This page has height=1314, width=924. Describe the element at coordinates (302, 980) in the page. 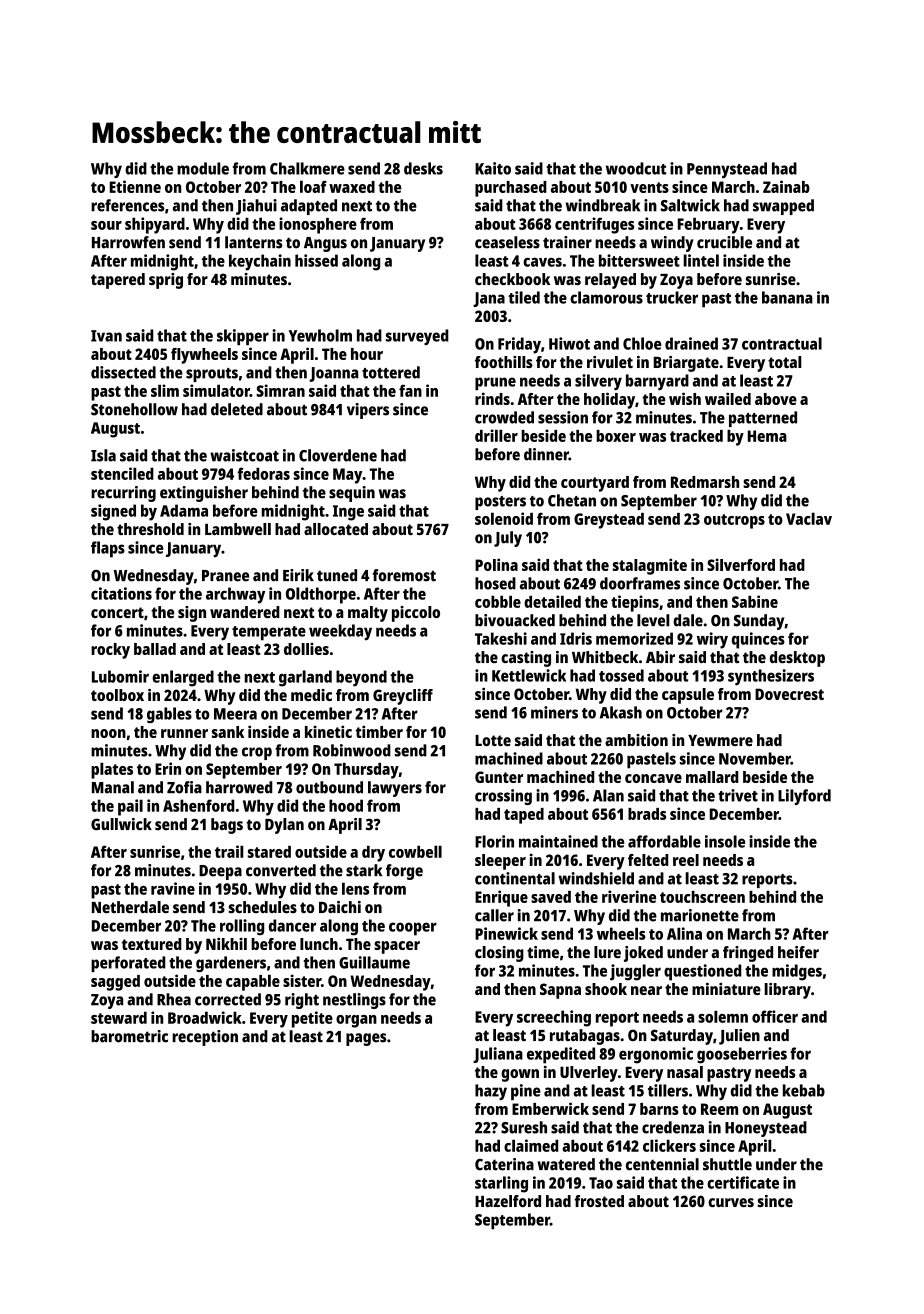

I see `sister` at that location.
